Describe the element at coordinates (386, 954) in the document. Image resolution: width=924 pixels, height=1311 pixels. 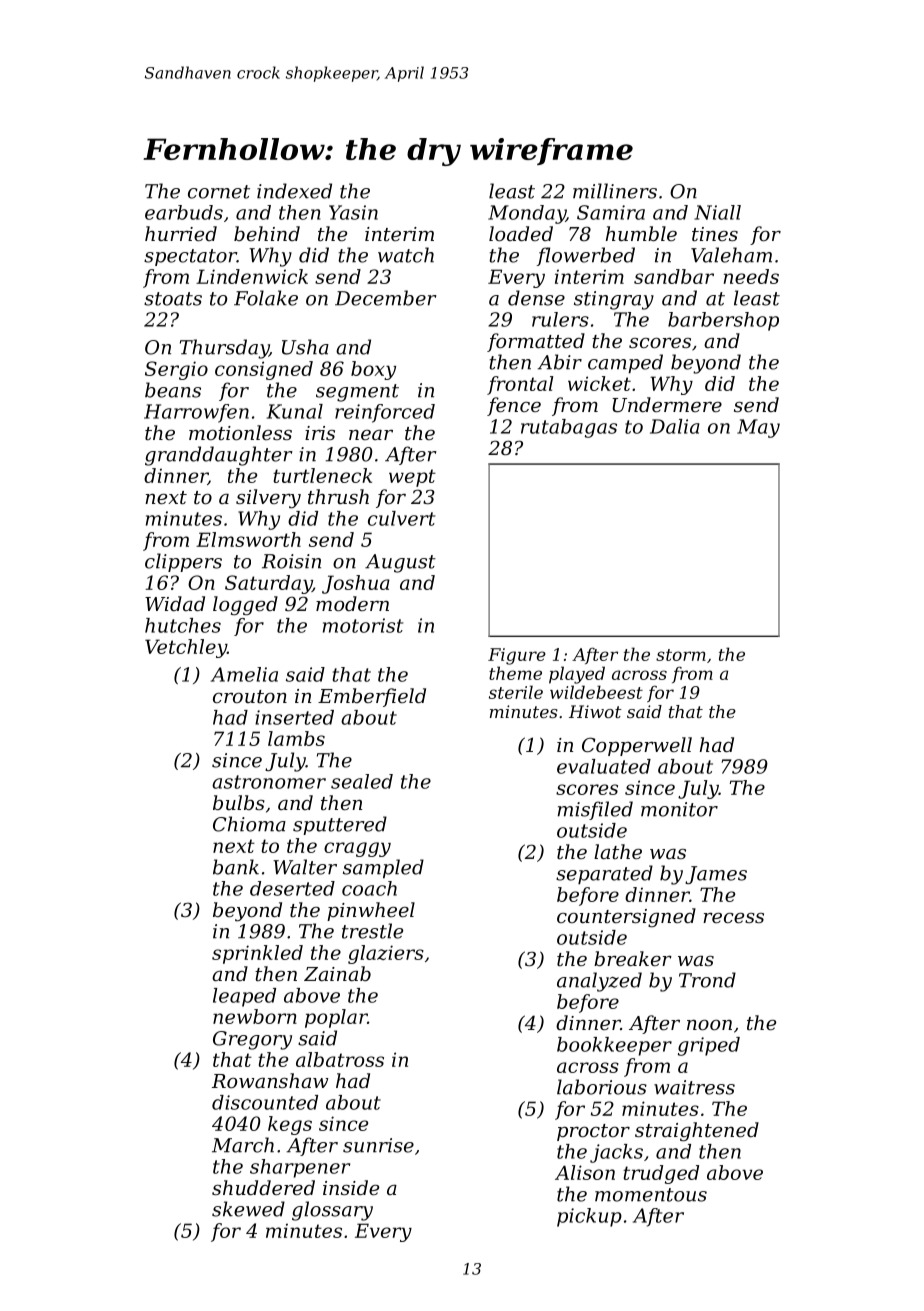
I see `glaziers` at that location.
